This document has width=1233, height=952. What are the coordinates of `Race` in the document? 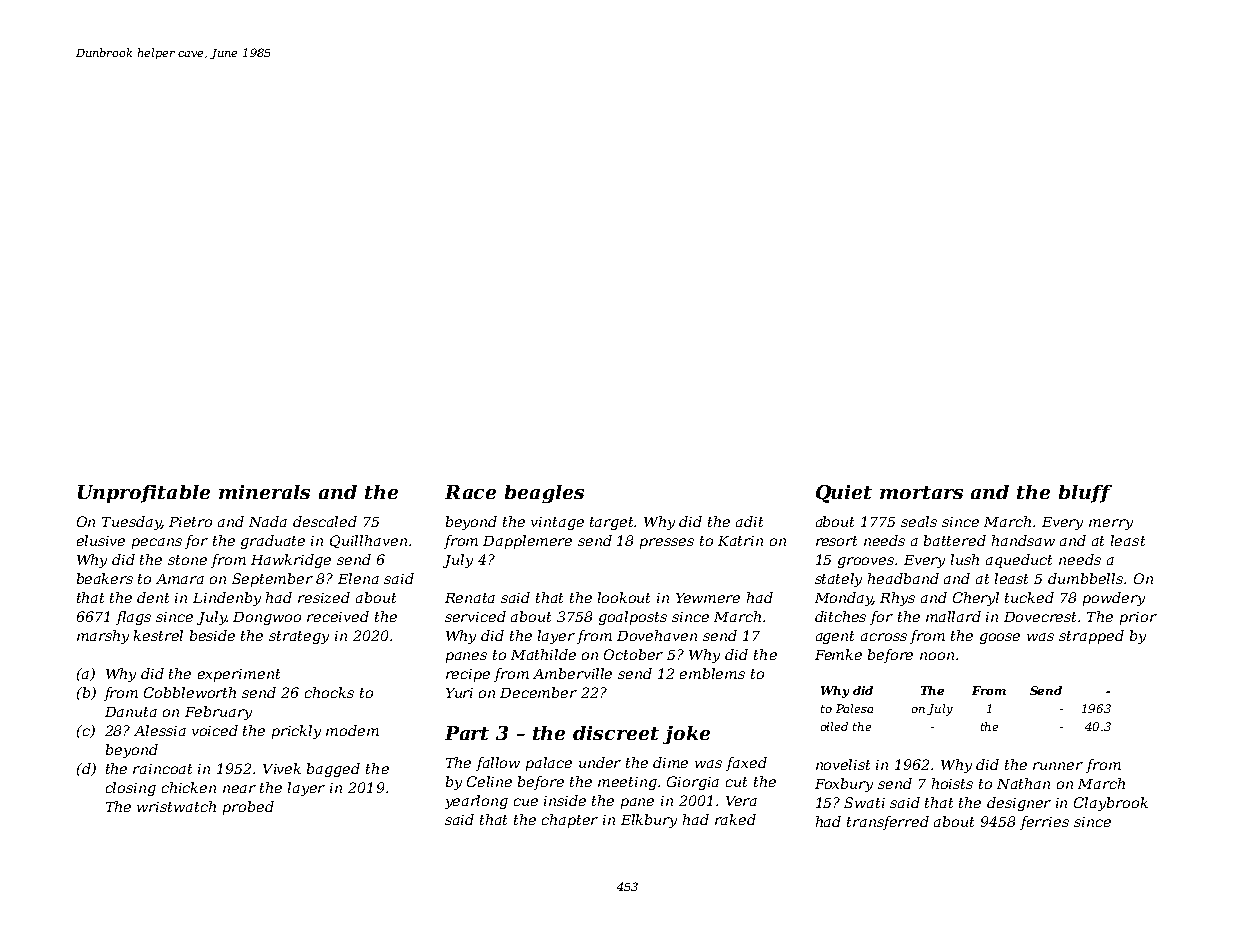 It's located at (470, 492).
